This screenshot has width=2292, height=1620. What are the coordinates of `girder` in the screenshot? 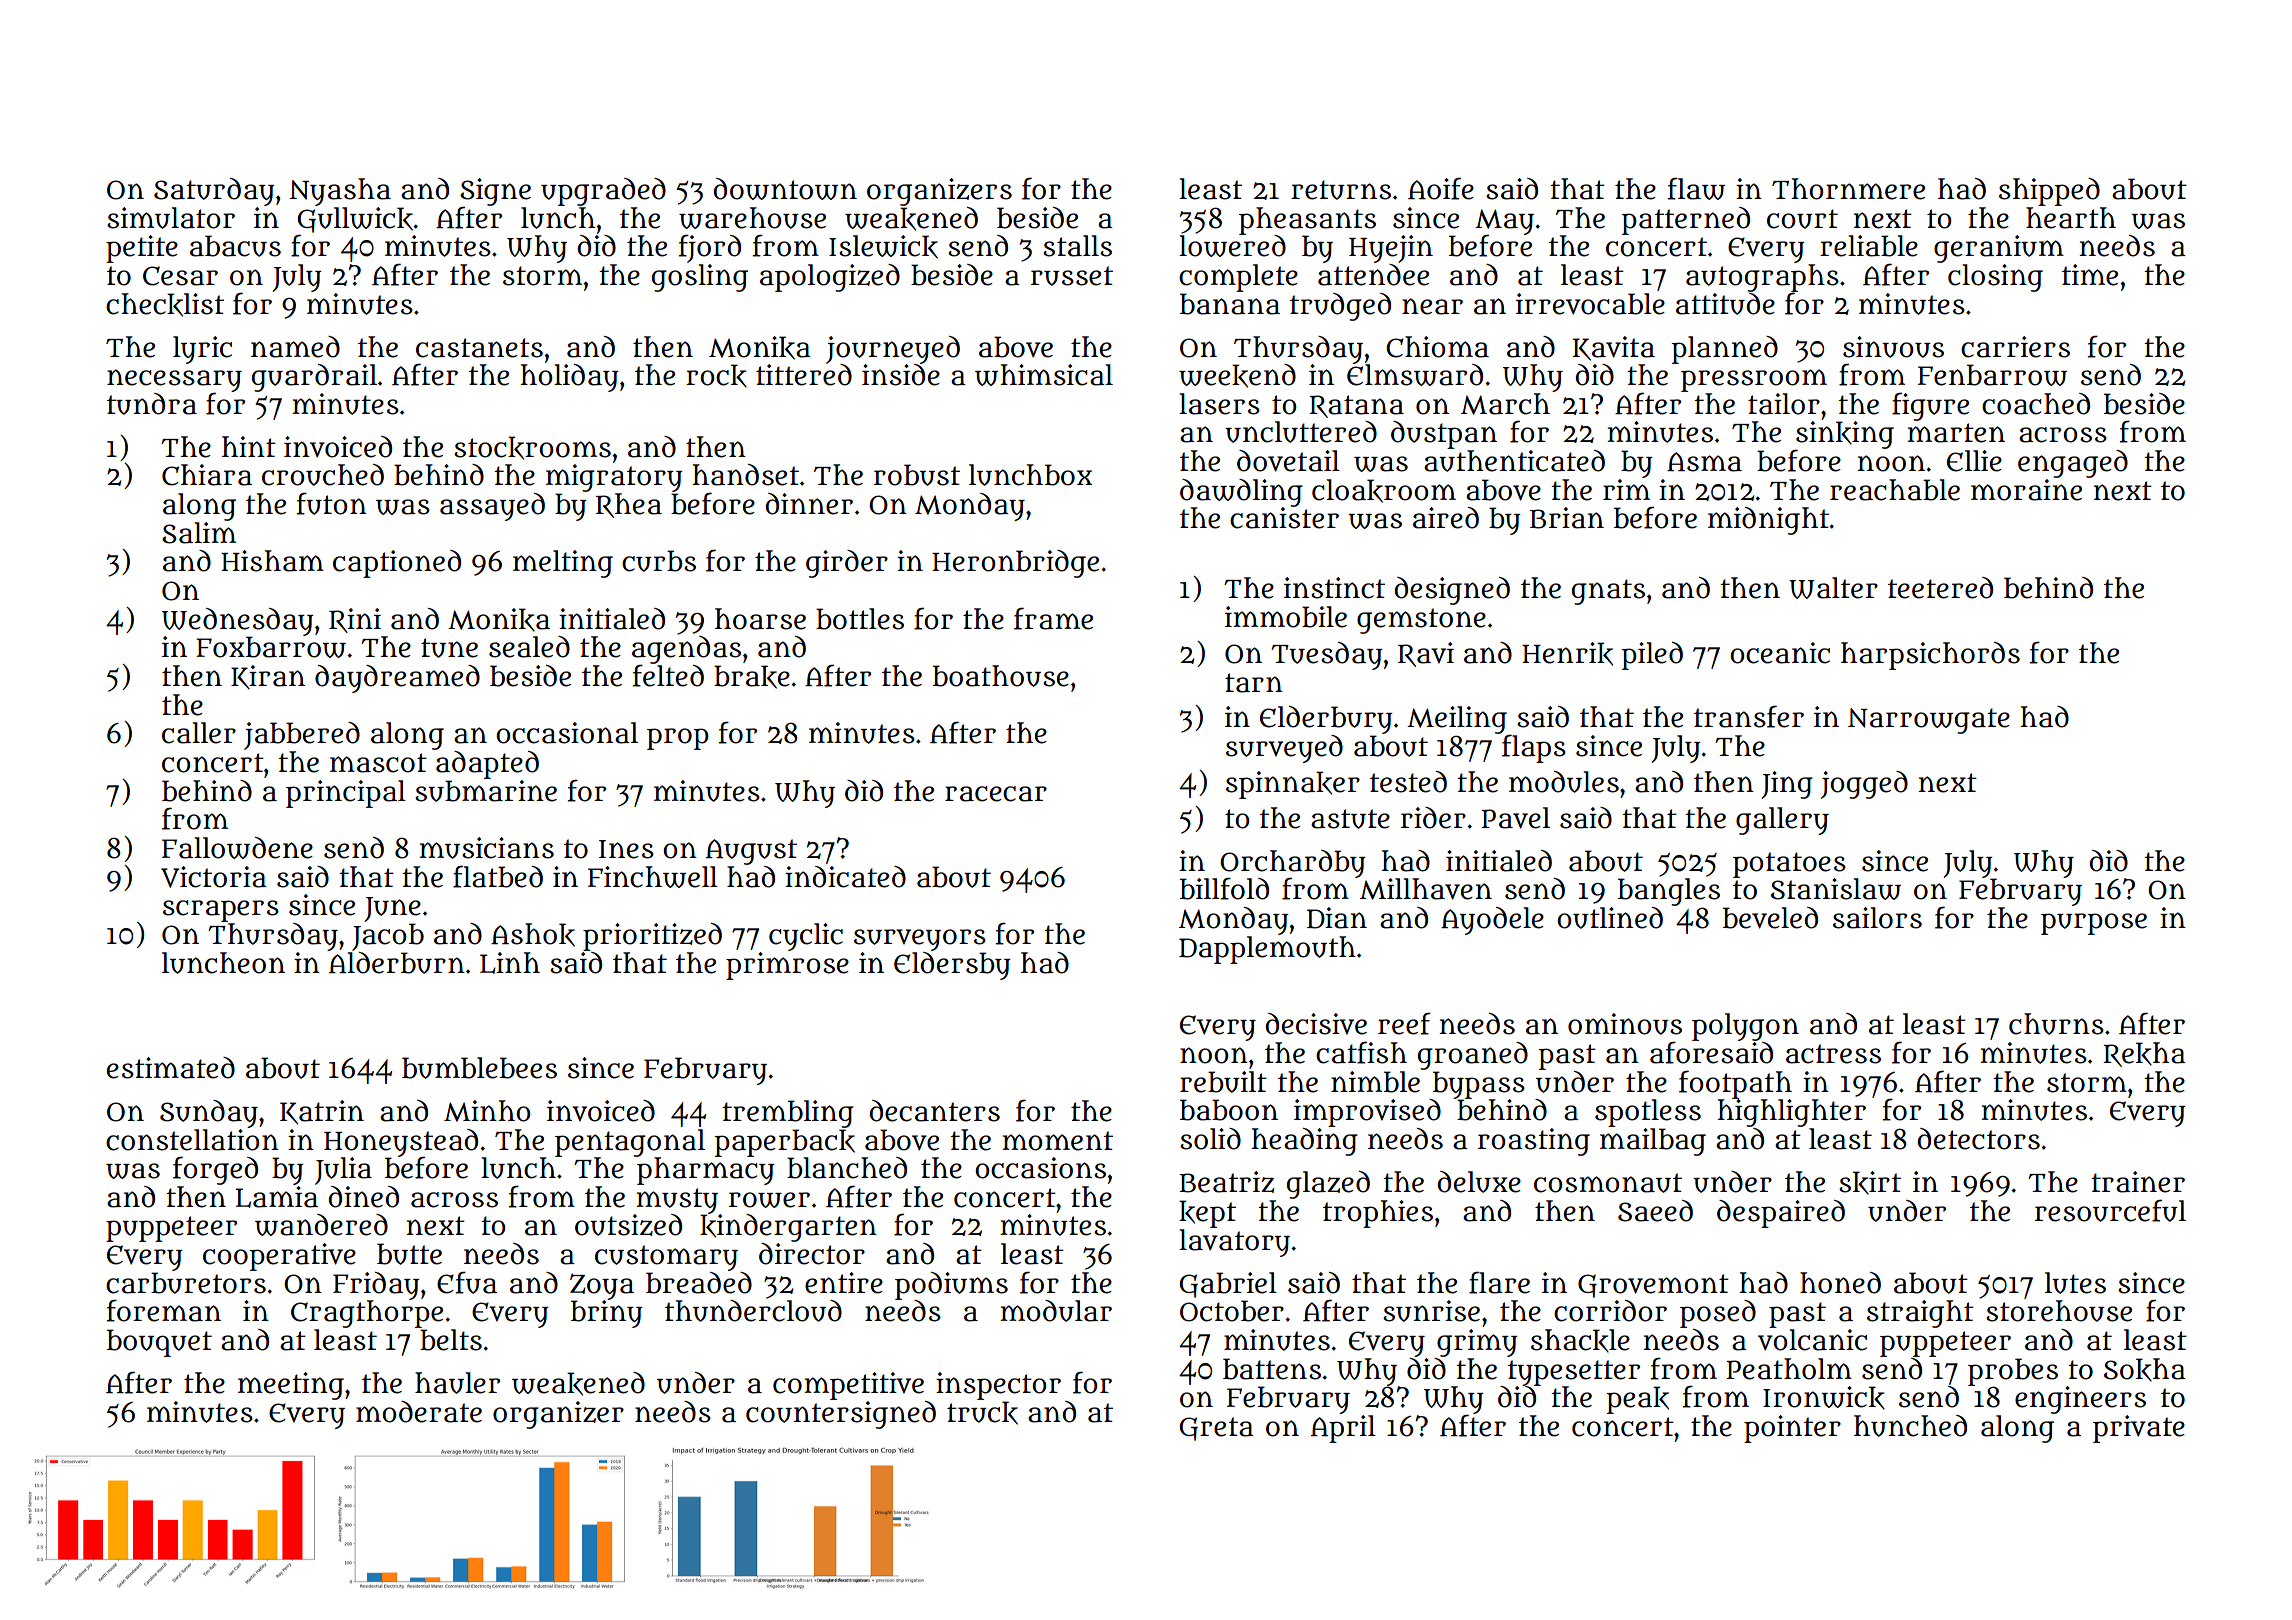 It's located at (847, 564).
